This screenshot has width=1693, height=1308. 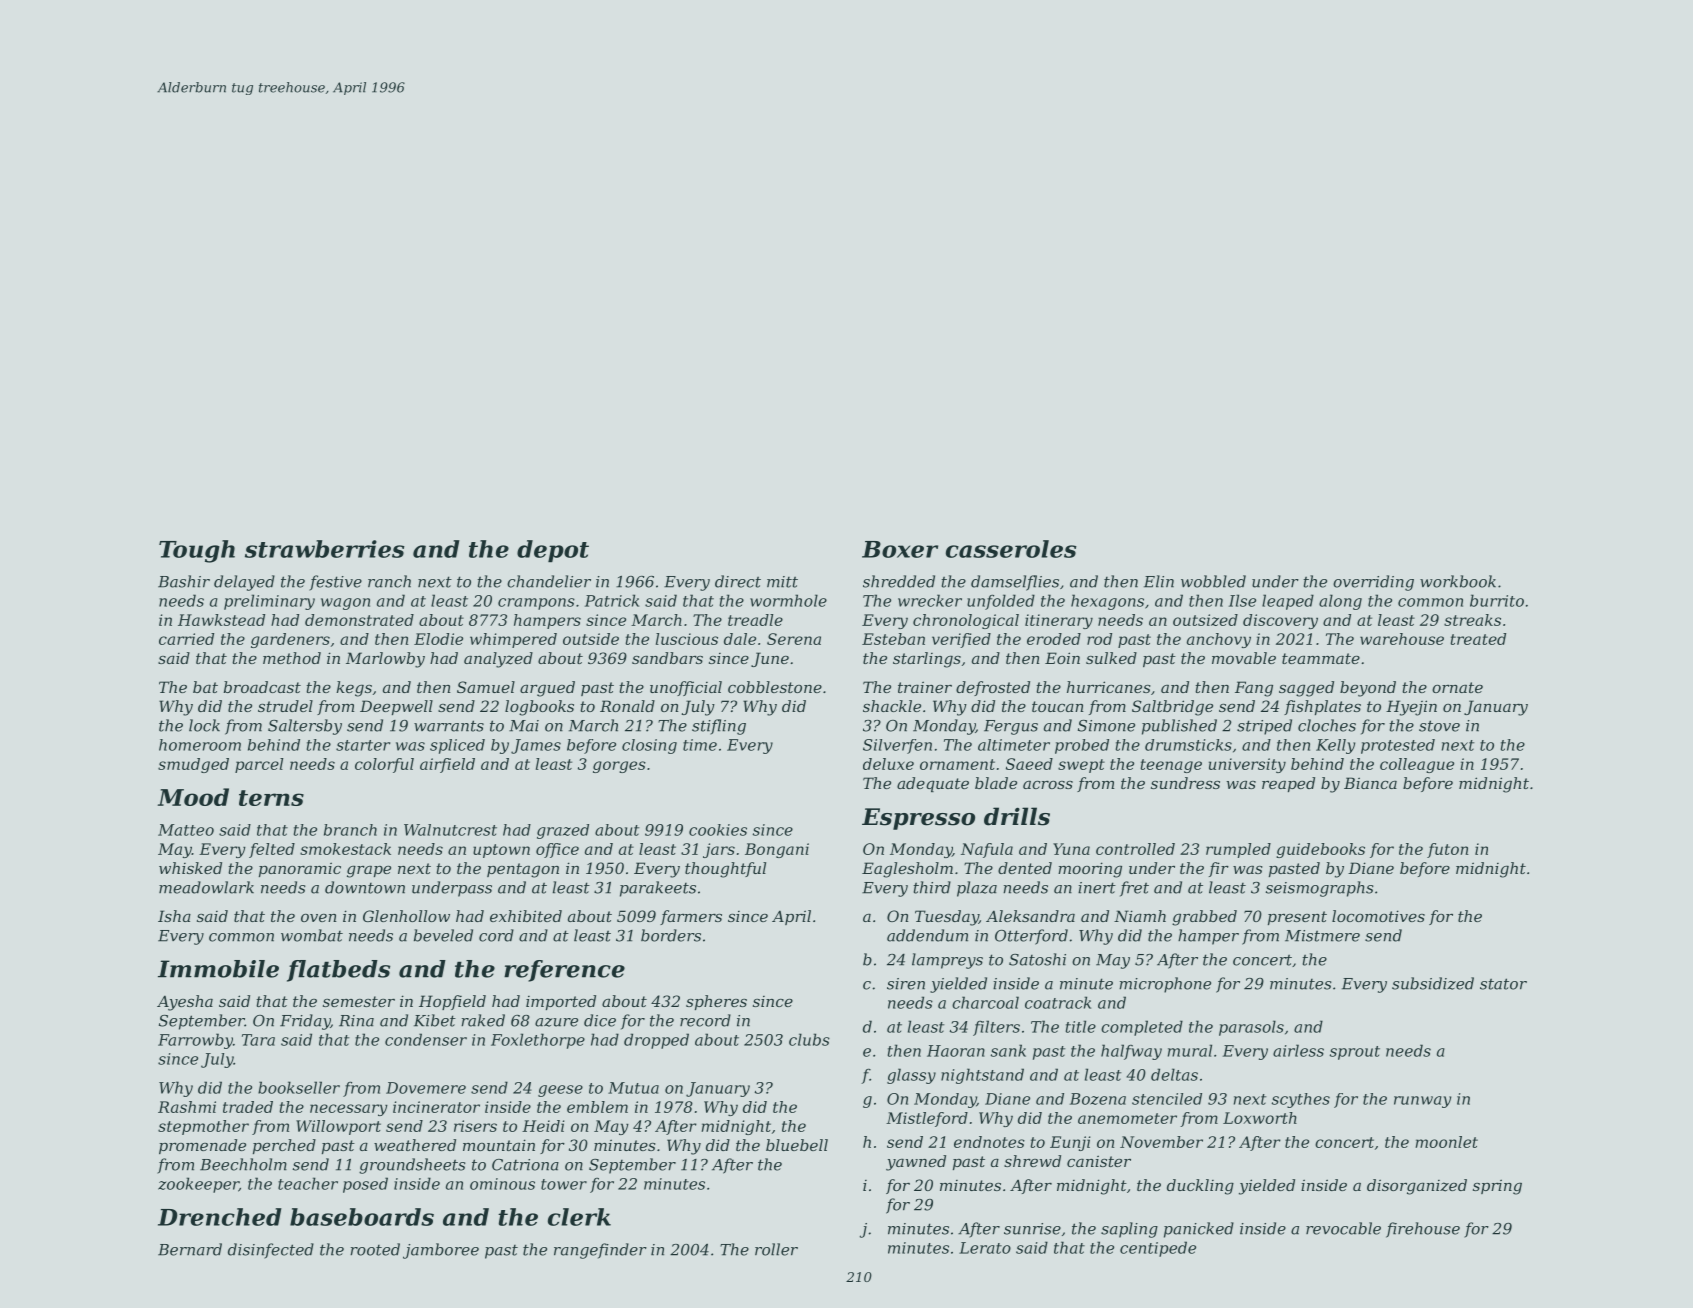 I want to click on futon, so click(x=1447, y=850).
